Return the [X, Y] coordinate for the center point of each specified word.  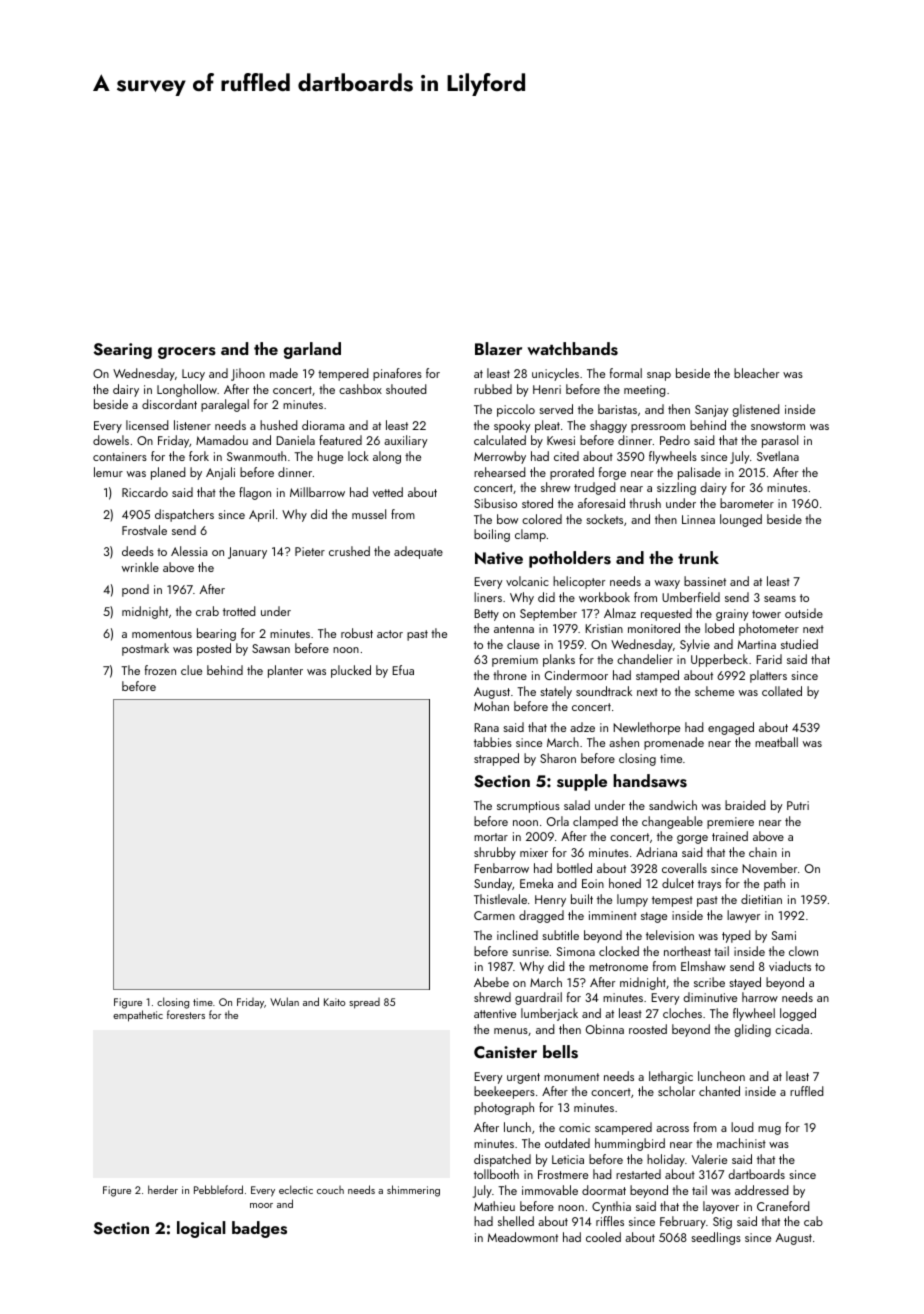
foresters [186, 1014]
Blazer [498, 348]
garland [312, 350]
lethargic [671, 1077]
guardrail [538, 998]
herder [163, 1189]
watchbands [572, 349]
